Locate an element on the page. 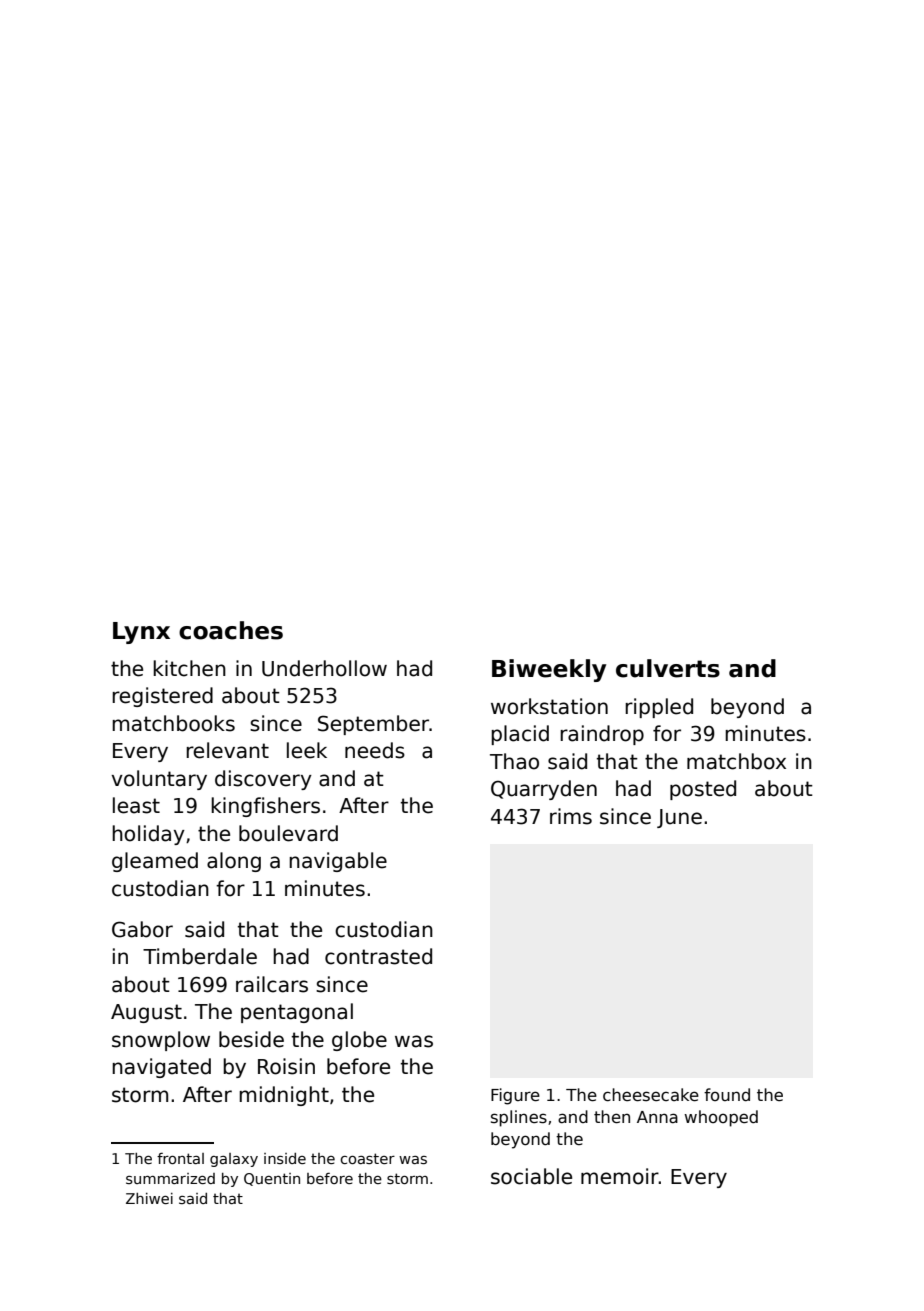 The image size is (924, 1311). navigable is located at coordinates (338, 862).
